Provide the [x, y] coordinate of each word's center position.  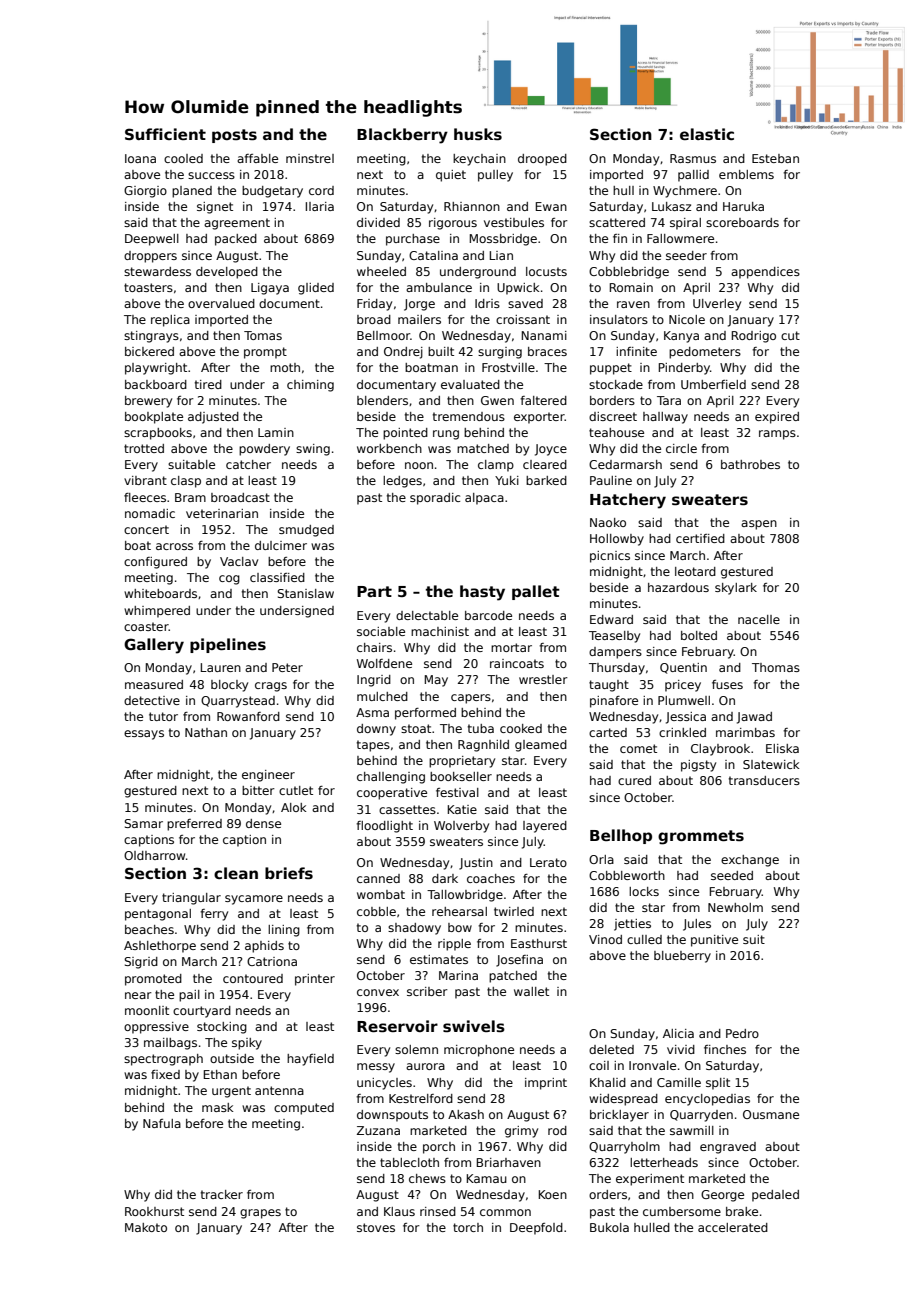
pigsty [698, 766]
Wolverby [461, 827]
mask [217, 1107]
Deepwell [152, 240]
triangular [191, 899]
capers [471, 699]
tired [208, 384]
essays [144, 735]
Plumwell [684, 700]
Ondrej [403, 353]
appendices [765, 273]
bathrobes [750, 464]
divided [378, 222]
